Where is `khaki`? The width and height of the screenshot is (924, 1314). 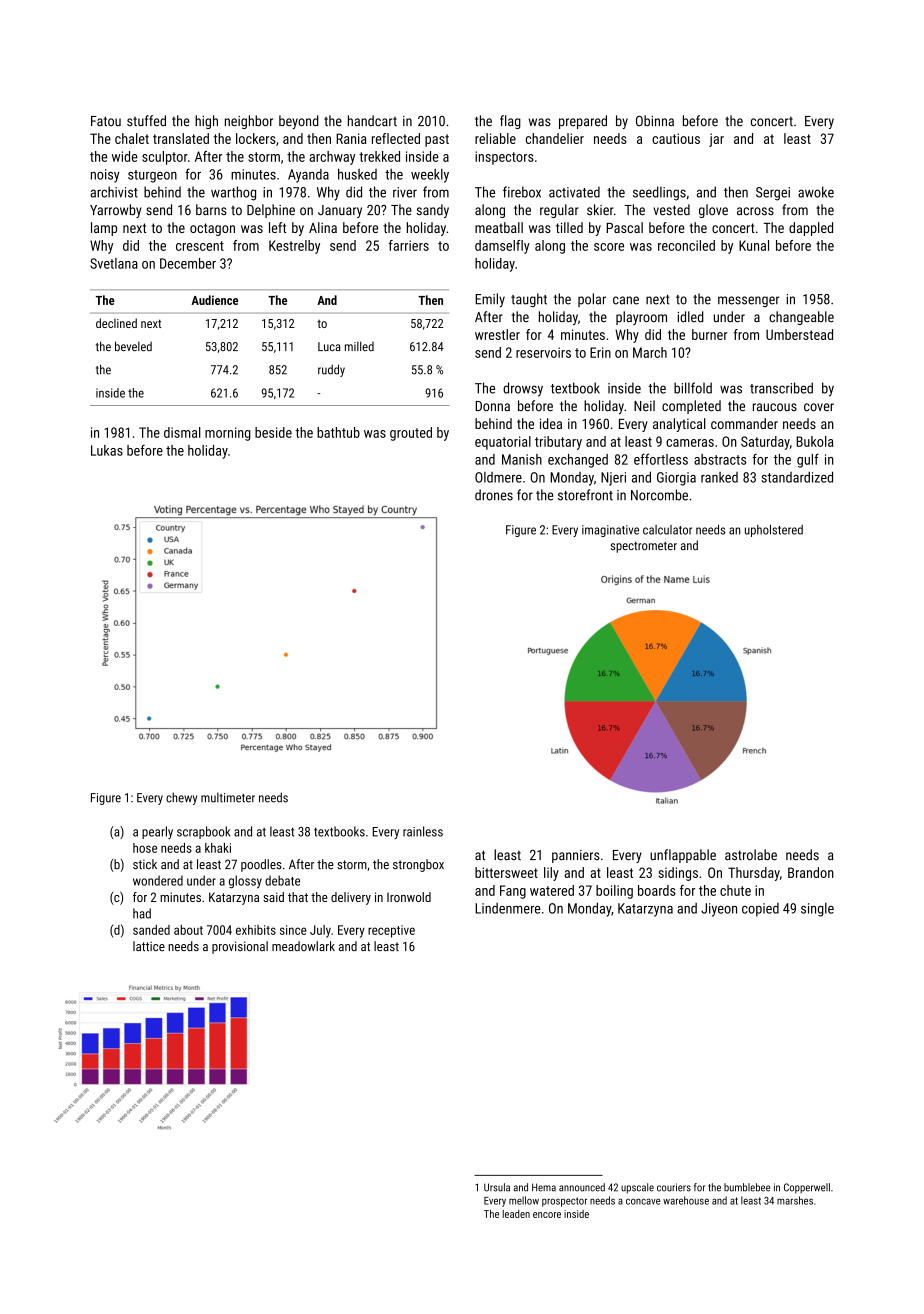
khaki is located at coordinates (218, 848).
